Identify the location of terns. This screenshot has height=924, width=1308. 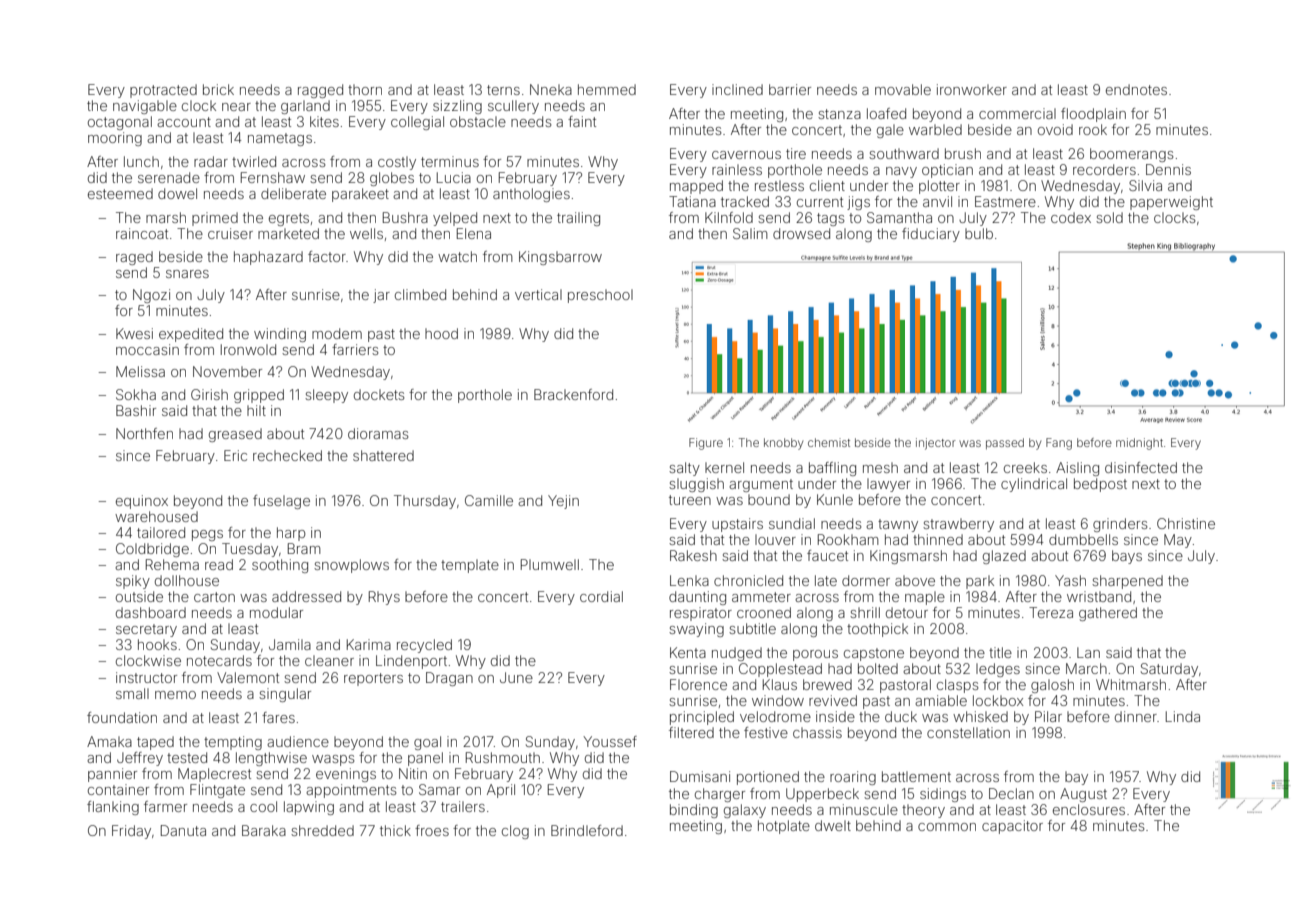
(503, 90).
